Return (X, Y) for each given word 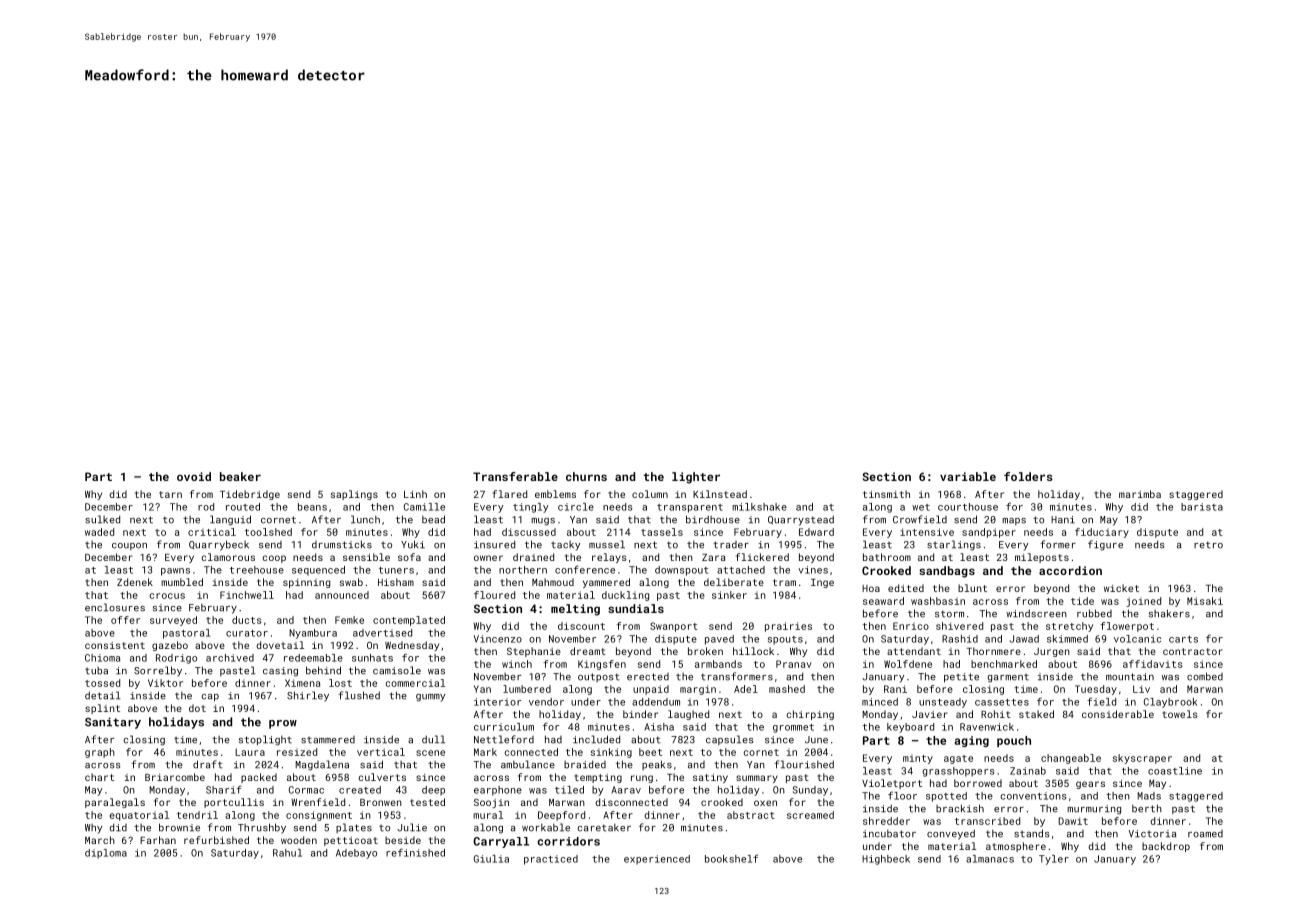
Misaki (1205, 601)
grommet (793, 728)
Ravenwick (987, 727)
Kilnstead (720, 494)
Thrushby (262, 828)
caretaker (604, 828)
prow (283, 724)
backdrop (1166, 847)
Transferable (515, 476)
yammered (606, 583)
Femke (349, 620)
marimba (1140, 494)
